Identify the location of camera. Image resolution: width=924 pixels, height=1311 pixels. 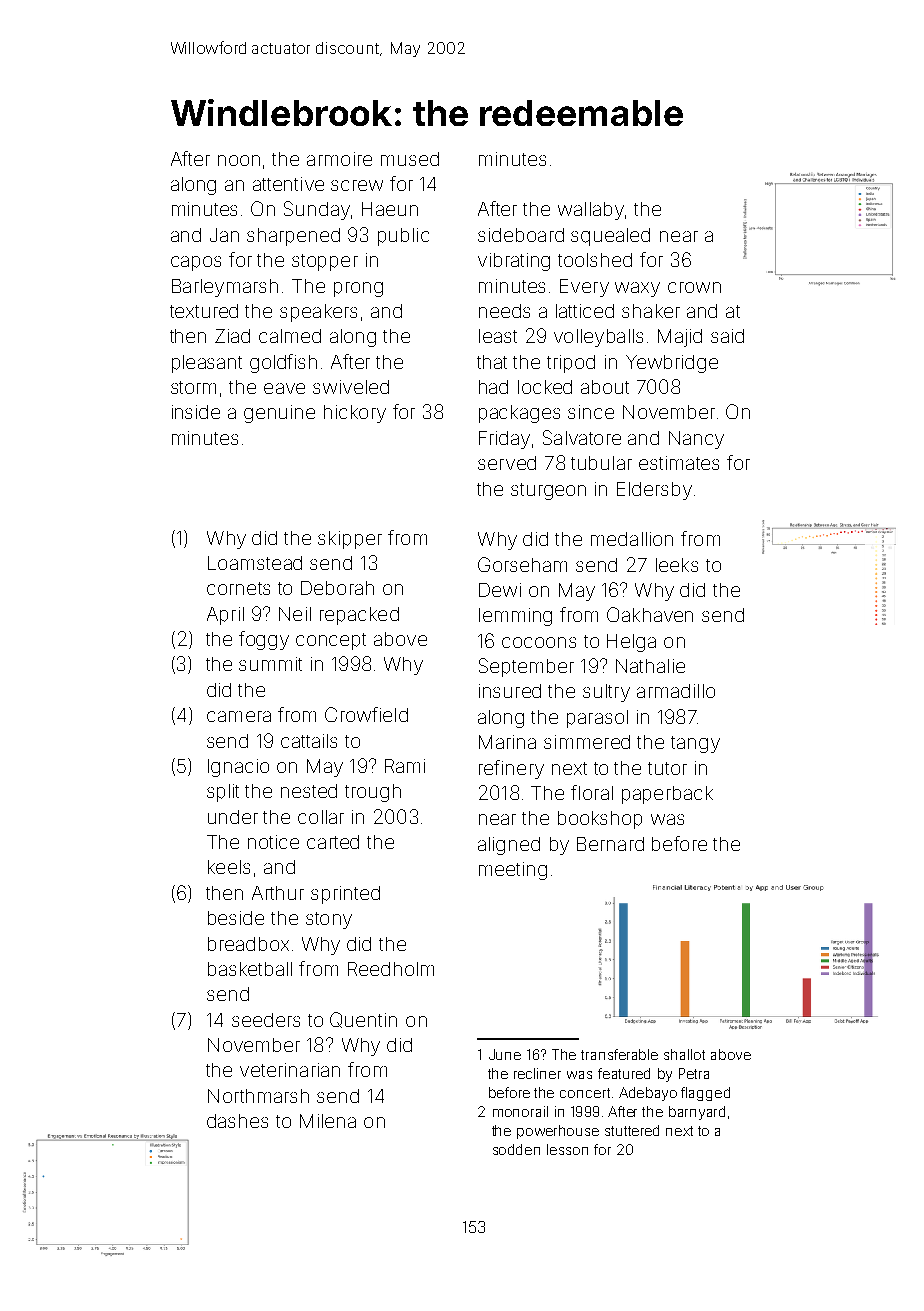
(239, 716).
